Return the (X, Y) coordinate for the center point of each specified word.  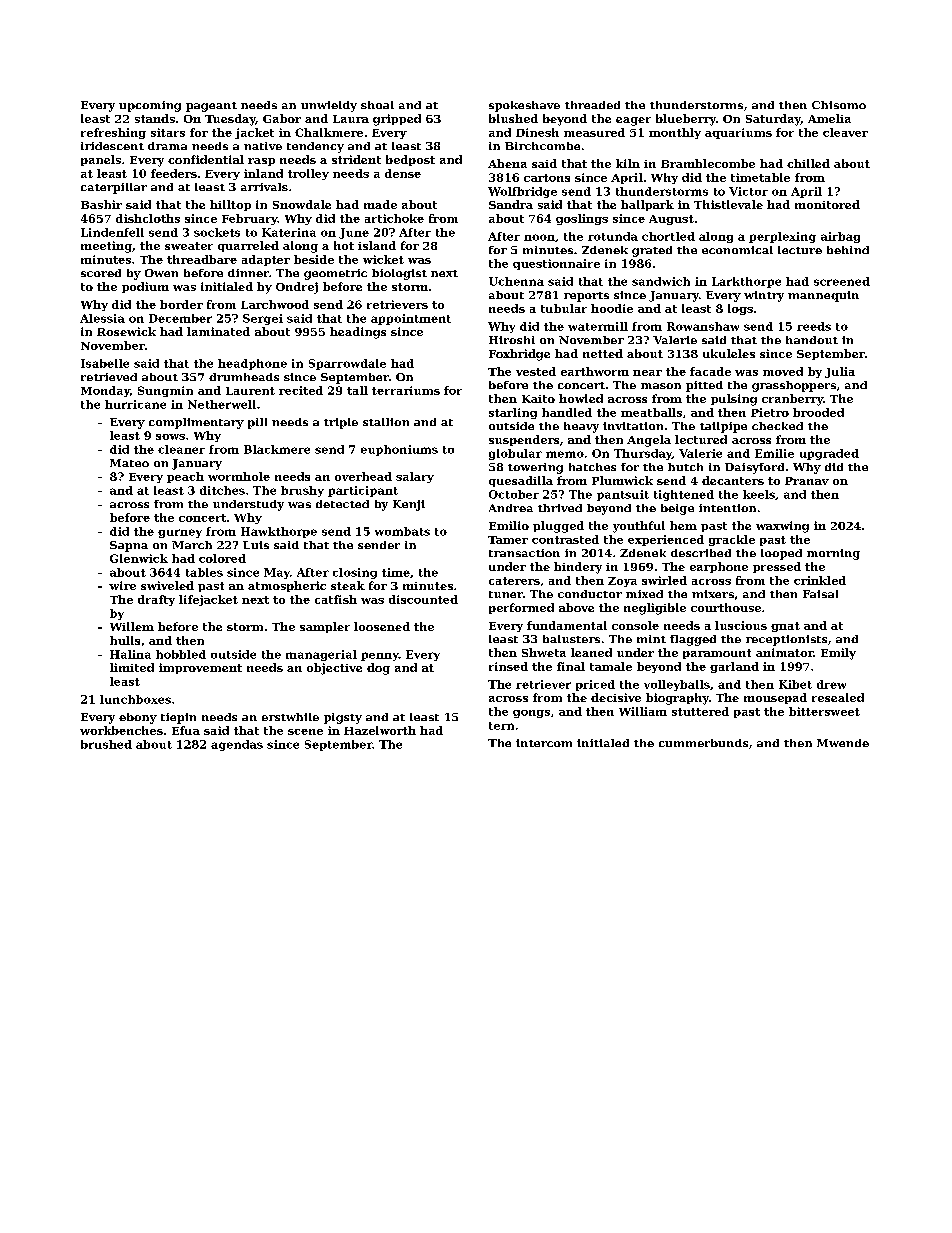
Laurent (250, 391)
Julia (840, 372)
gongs (531, 714)
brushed (106, 744)
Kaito (538, 399)
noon (539, 237)
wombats (402, 531)
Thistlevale (728, 204)
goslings (582, 219)
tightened (684, 495)
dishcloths (148, 218)
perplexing (782, 237)
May (277, 573)
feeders (174, 173)
